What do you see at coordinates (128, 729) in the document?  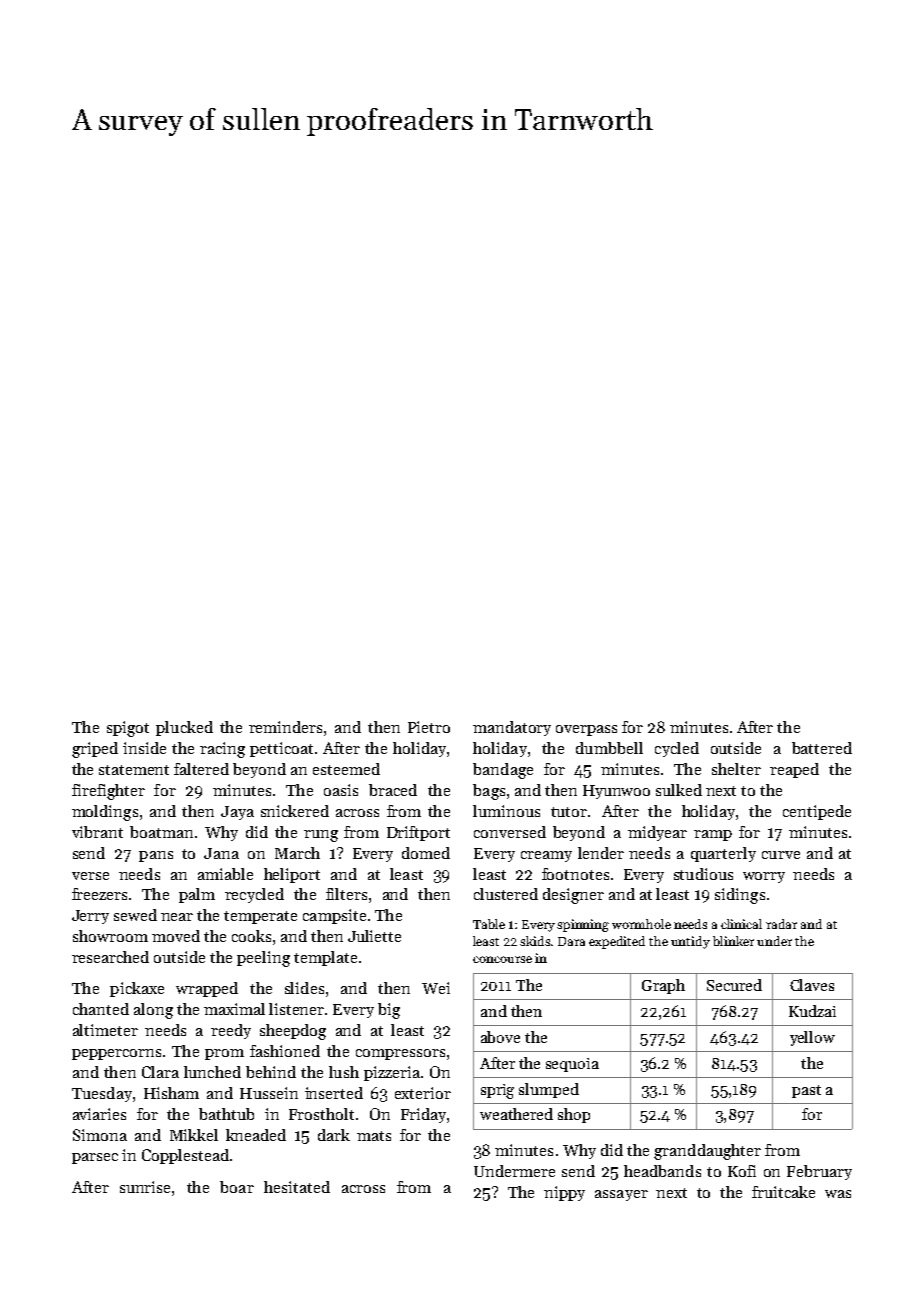 I see `spigot` at bounding box center [128, 729].
